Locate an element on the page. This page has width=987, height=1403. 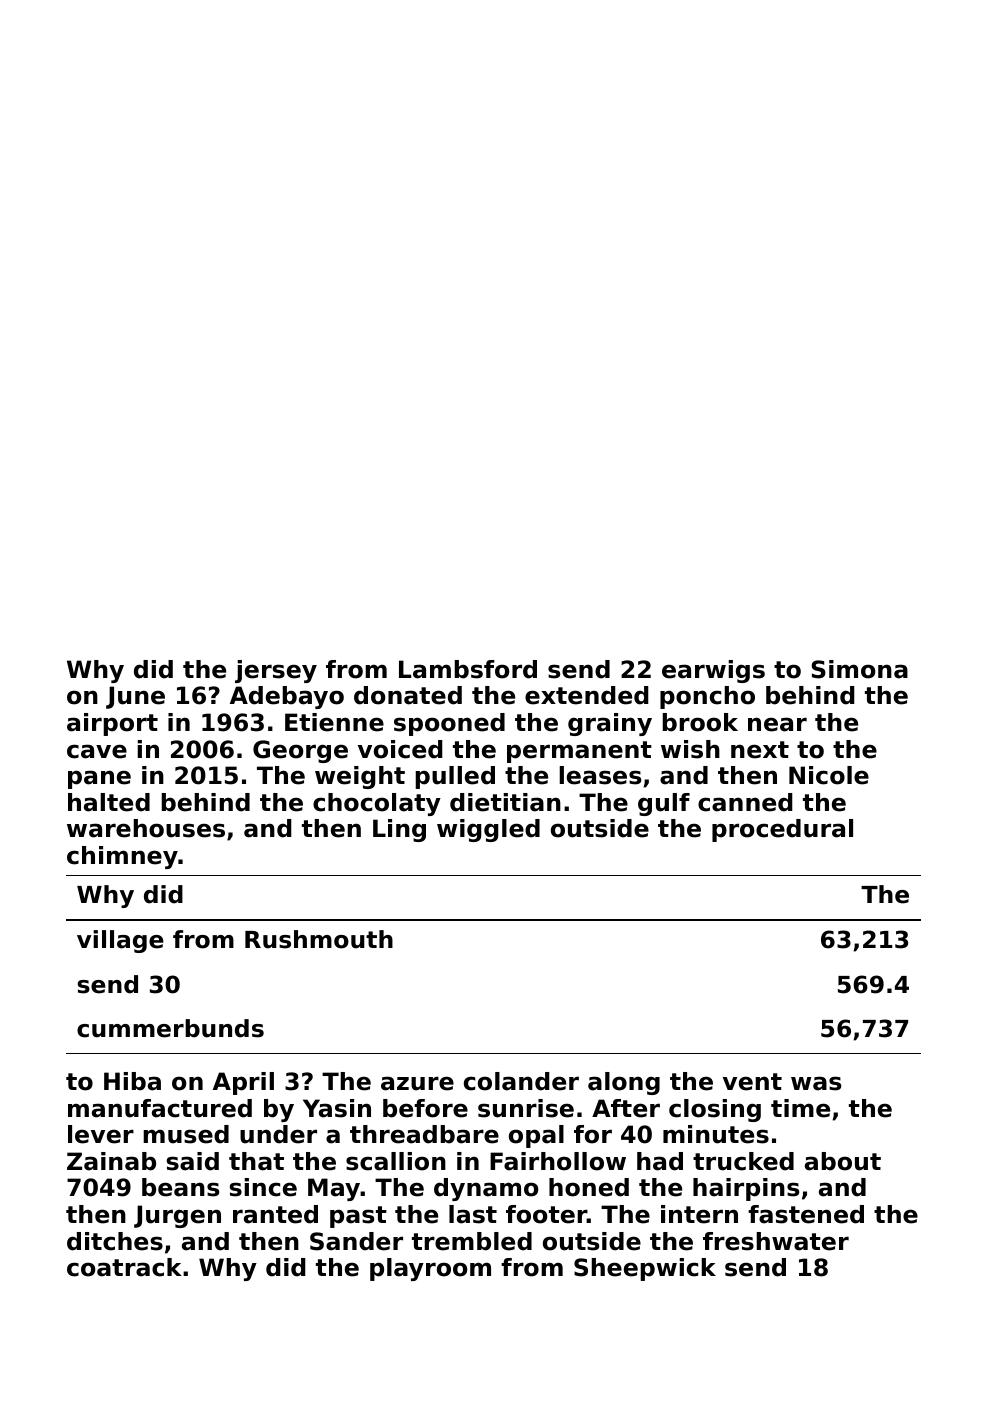
jersey is located at coordinates (276, 671).
